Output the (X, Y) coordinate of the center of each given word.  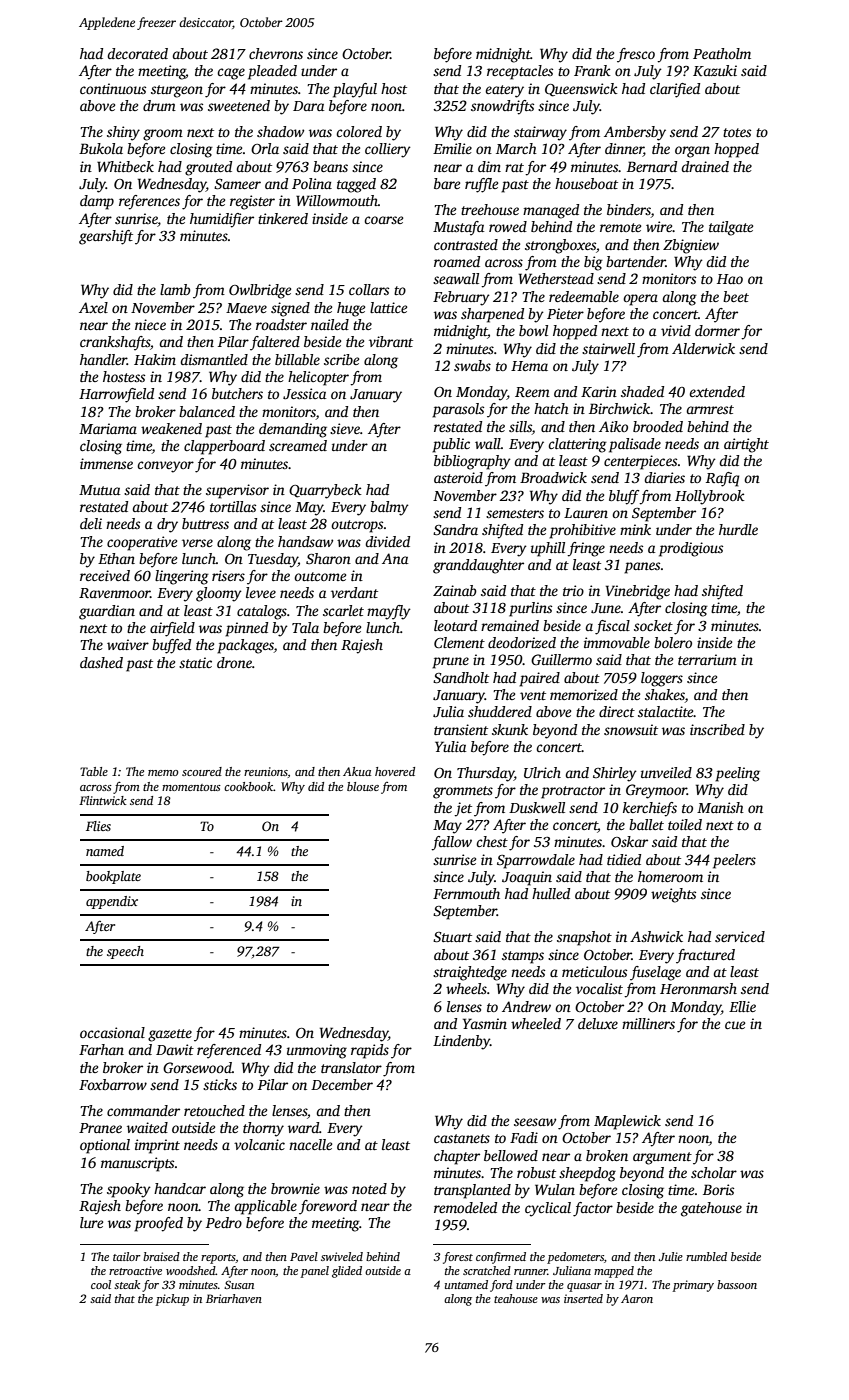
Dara (308, 106)
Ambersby (635, 133)
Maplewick (627, 1122)
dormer (717, 330)
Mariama (108, 428)
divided (387, 541)
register (252, 202)
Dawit (175, 1049)
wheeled (536, 1023)
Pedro (224, 1222)
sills (520, 426)
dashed (101, 662)
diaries (664, 477)
